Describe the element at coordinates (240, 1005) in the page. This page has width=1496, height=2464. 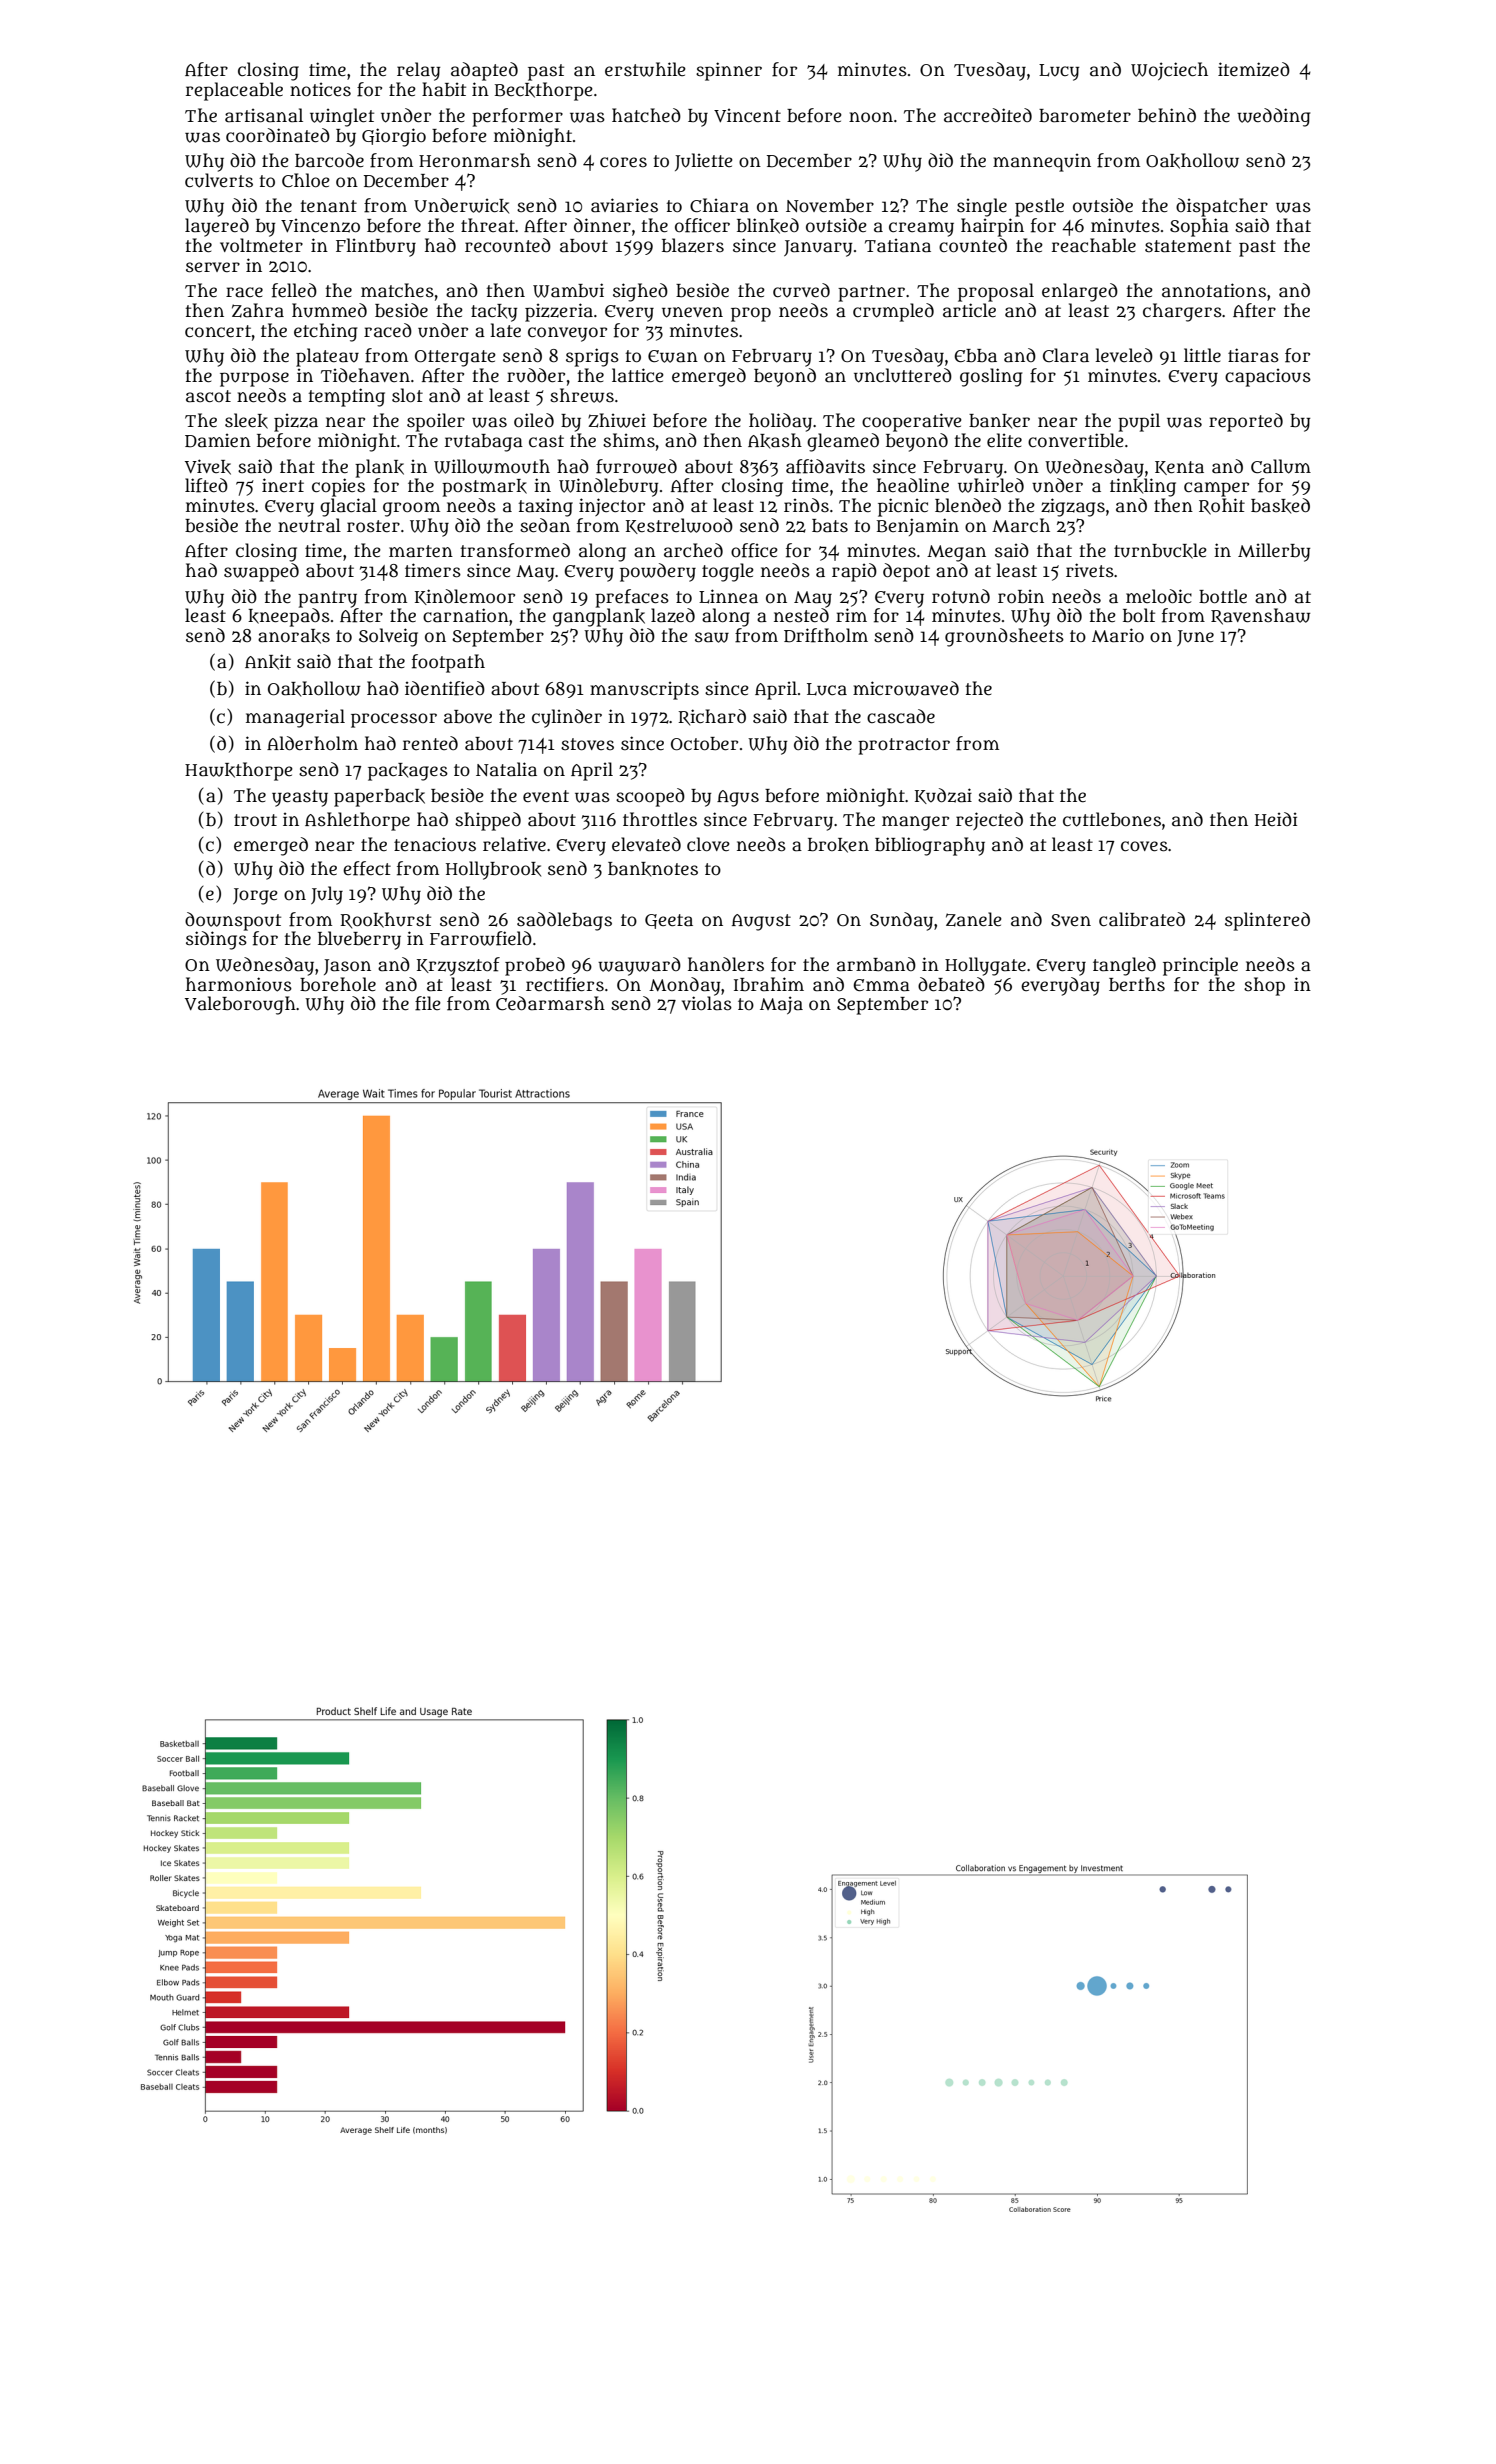
I see `Valeborough` at that location.
